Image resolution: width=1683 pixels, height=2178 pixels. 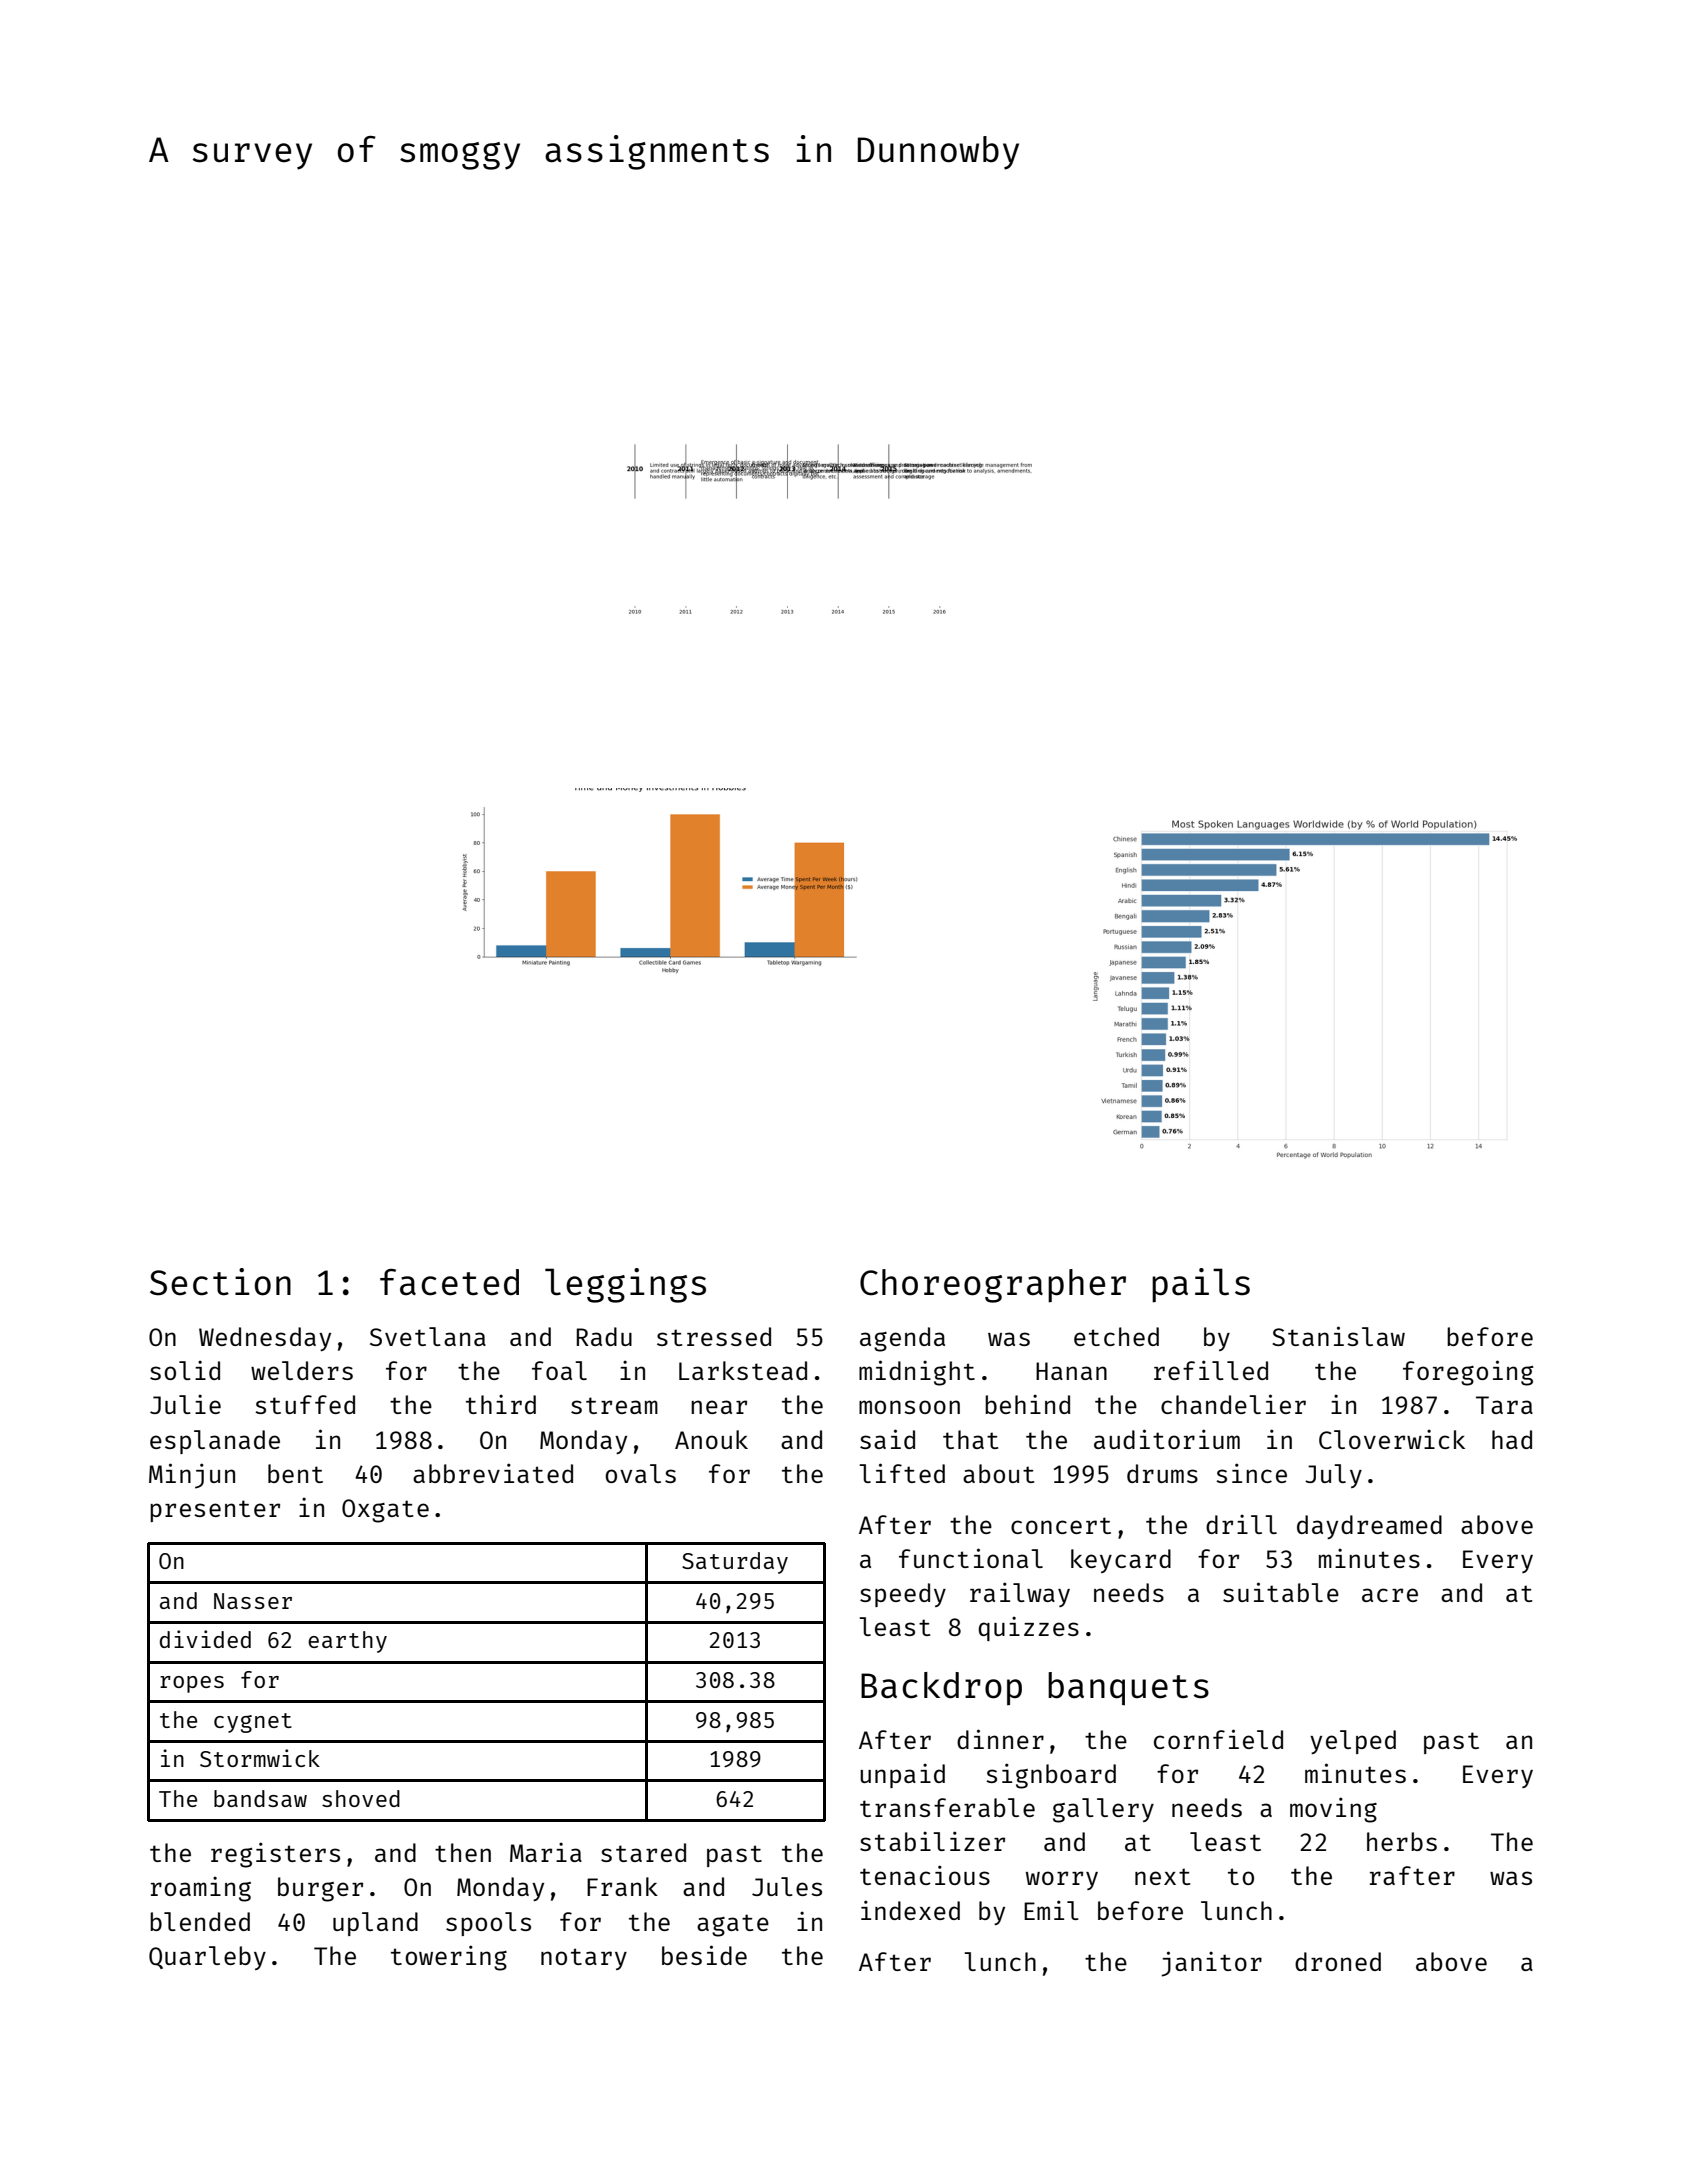 I want to click on droned, so click(x=1338, y=1961).
